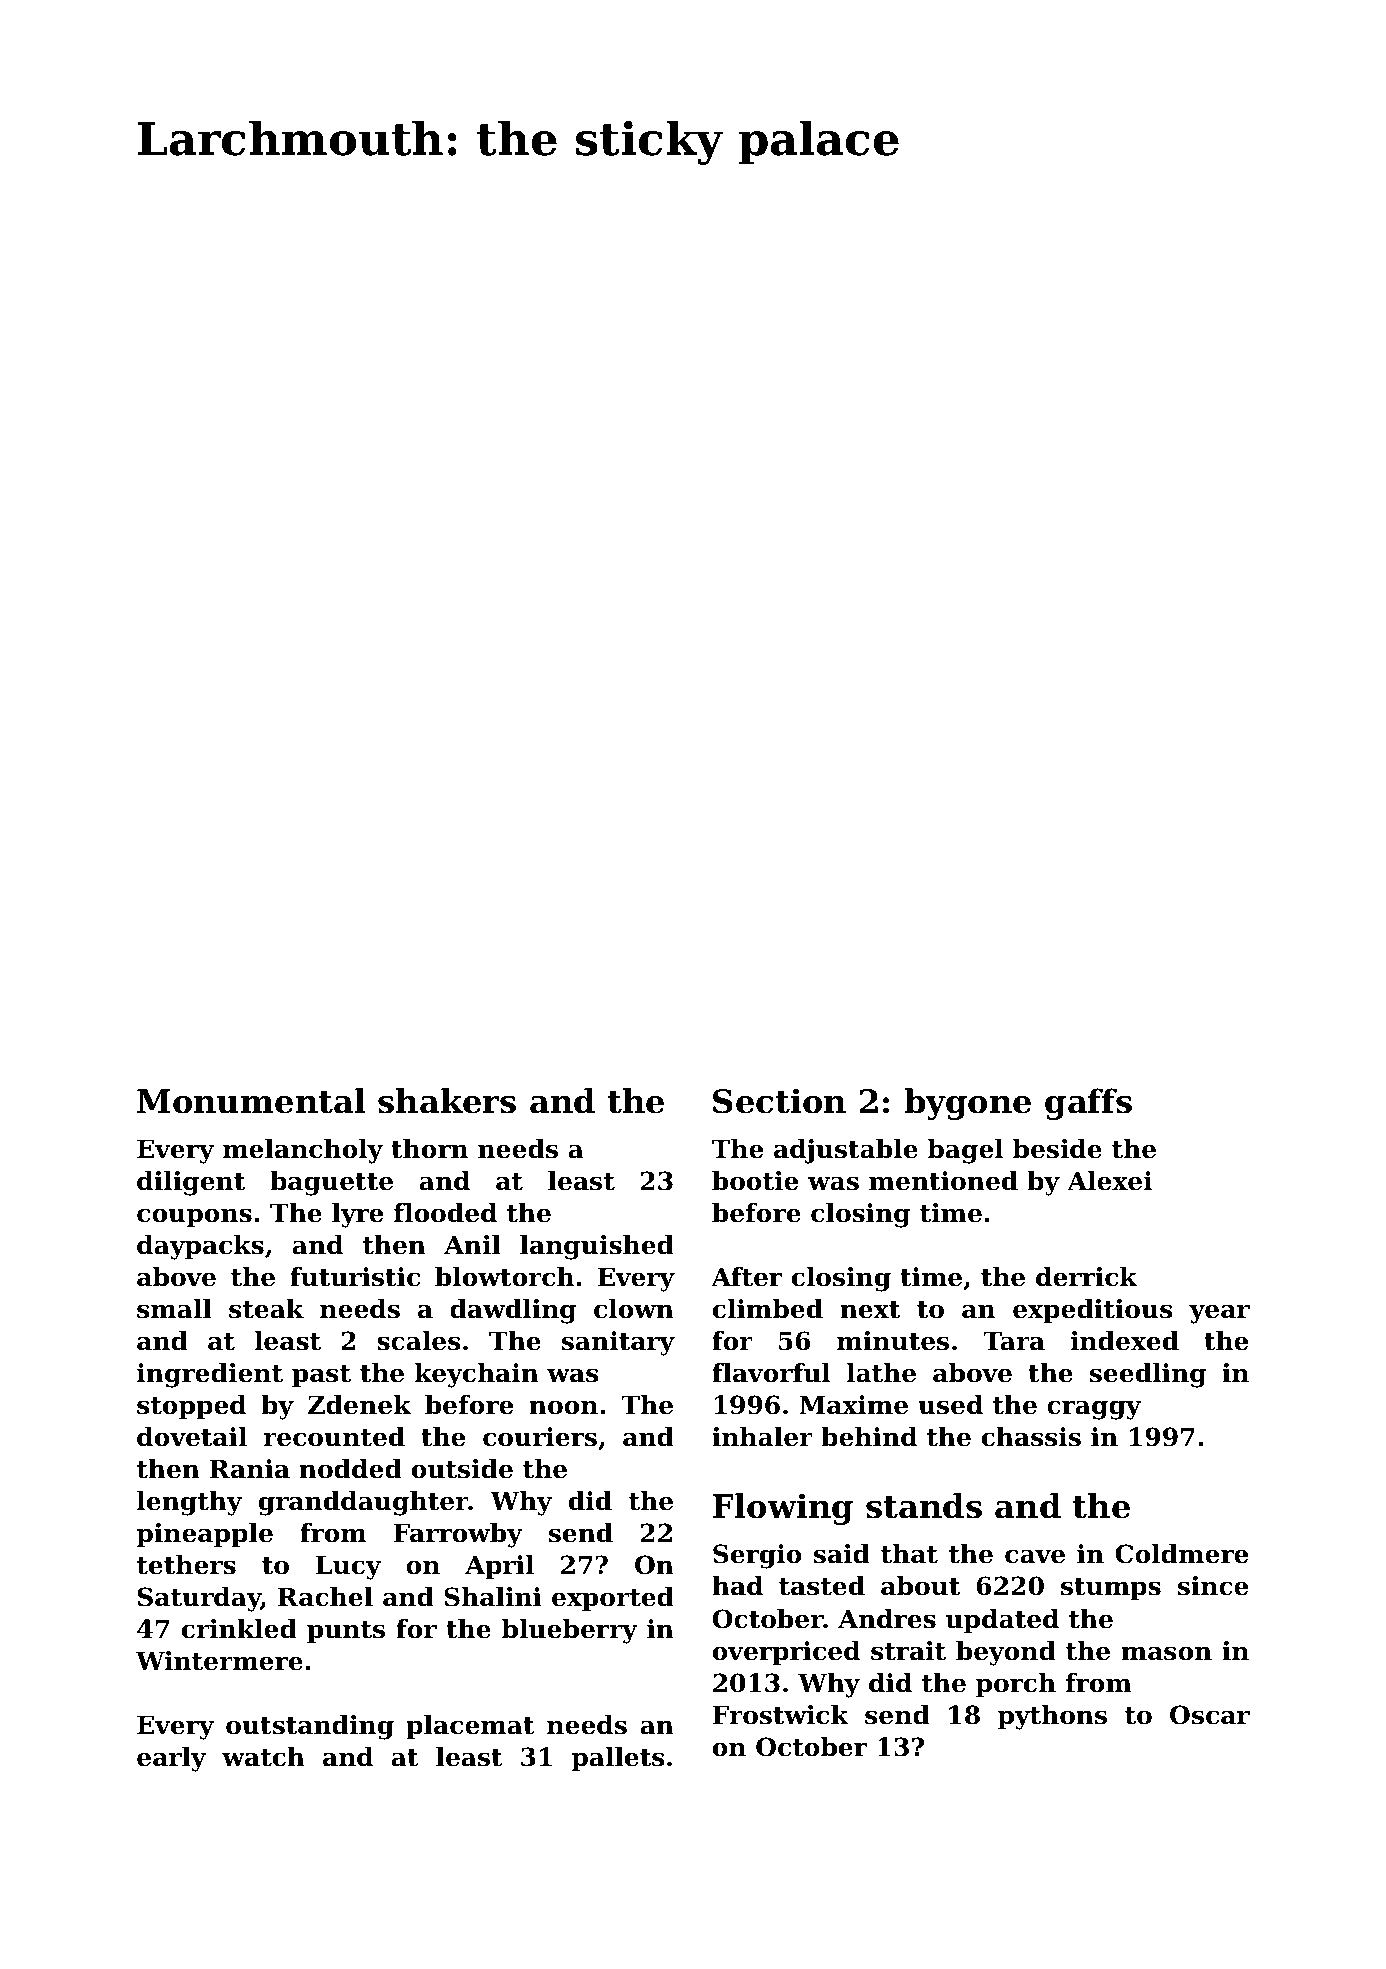  What do you see at coordinates (200, 1247) in the image?
I see `daypacks` at bounding box center [200, 1247].
